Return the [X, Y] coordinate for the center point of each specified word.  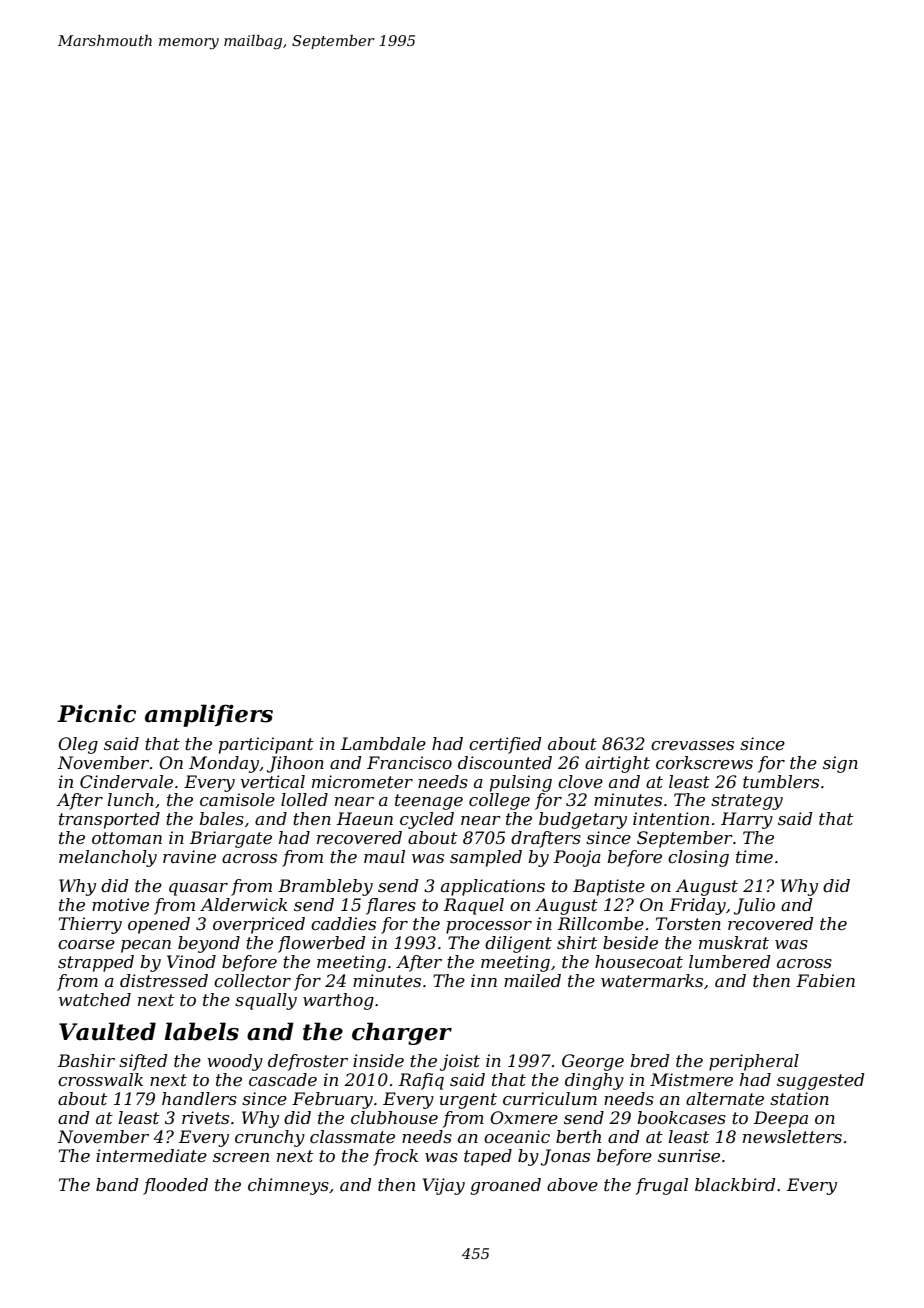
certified [505, 745]
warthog [338, 1001]
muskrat [734, 942]
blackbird [735, 1184]
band [117, 1184]
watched [95, 999]
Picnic [96, 714]
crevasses [692, 745]
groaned [505, 1186]
